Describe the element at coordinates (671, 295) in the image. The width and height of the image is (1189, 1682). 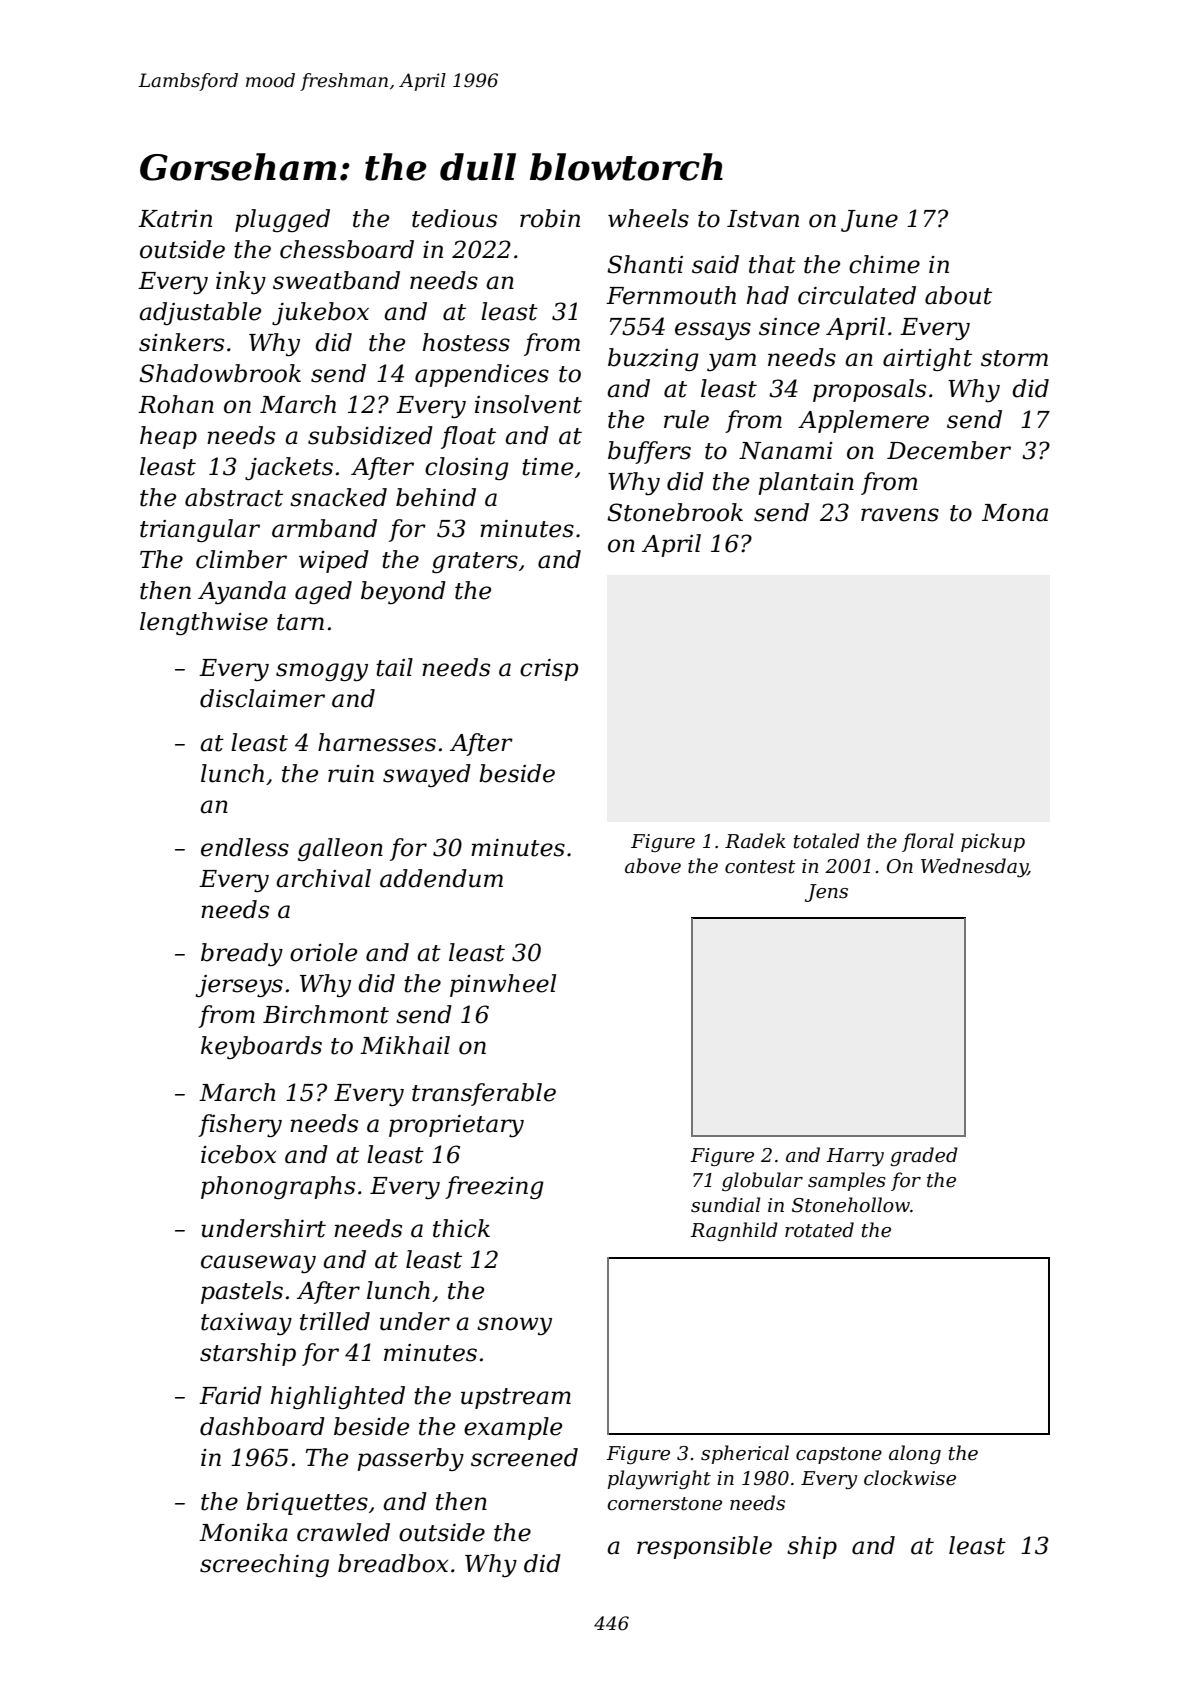
I see `Fernmouth` at that location.
